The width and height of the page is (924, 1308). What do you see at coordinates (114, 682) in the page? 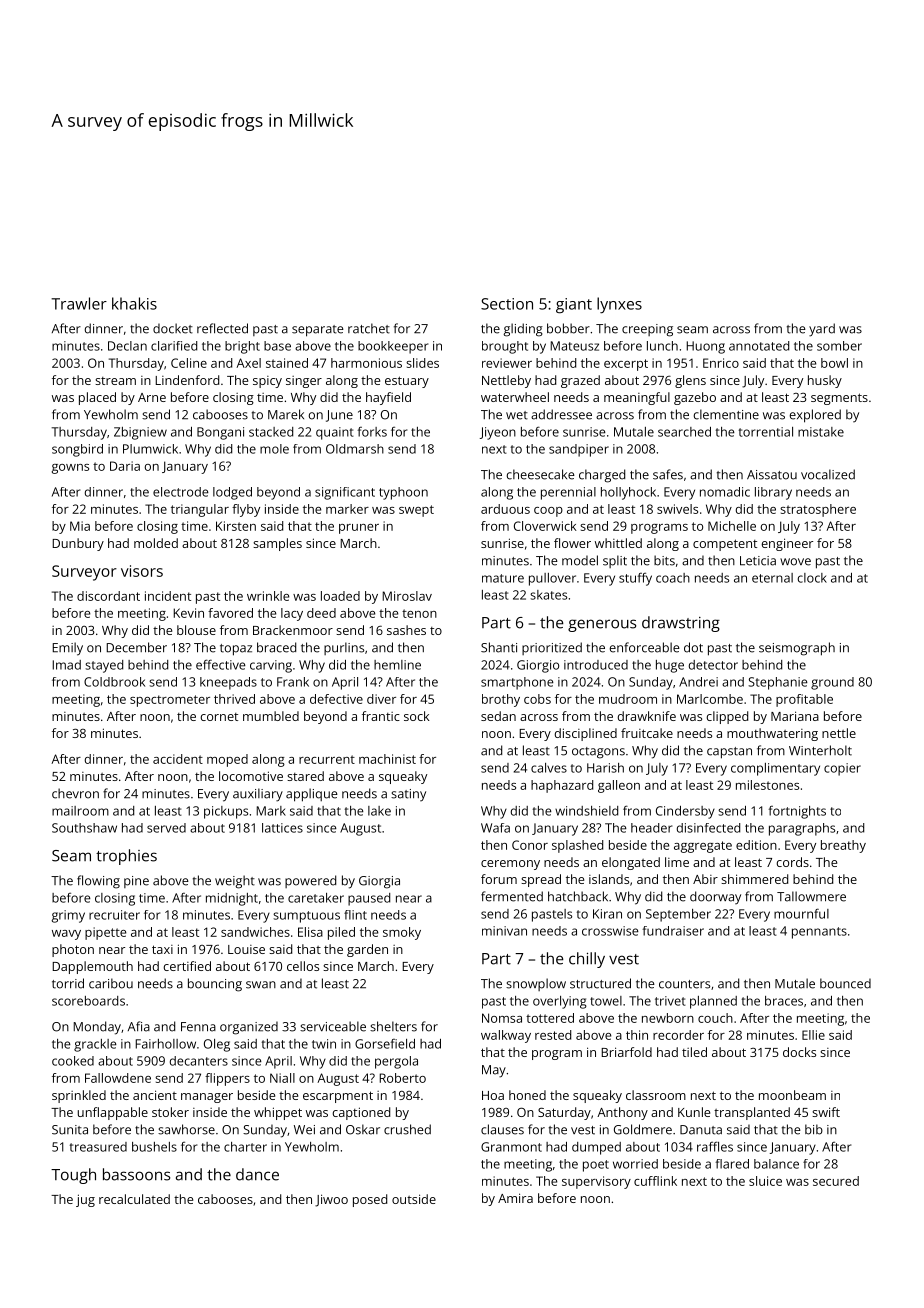
I see `Coldbrook` at bounding box center [114, 682].
